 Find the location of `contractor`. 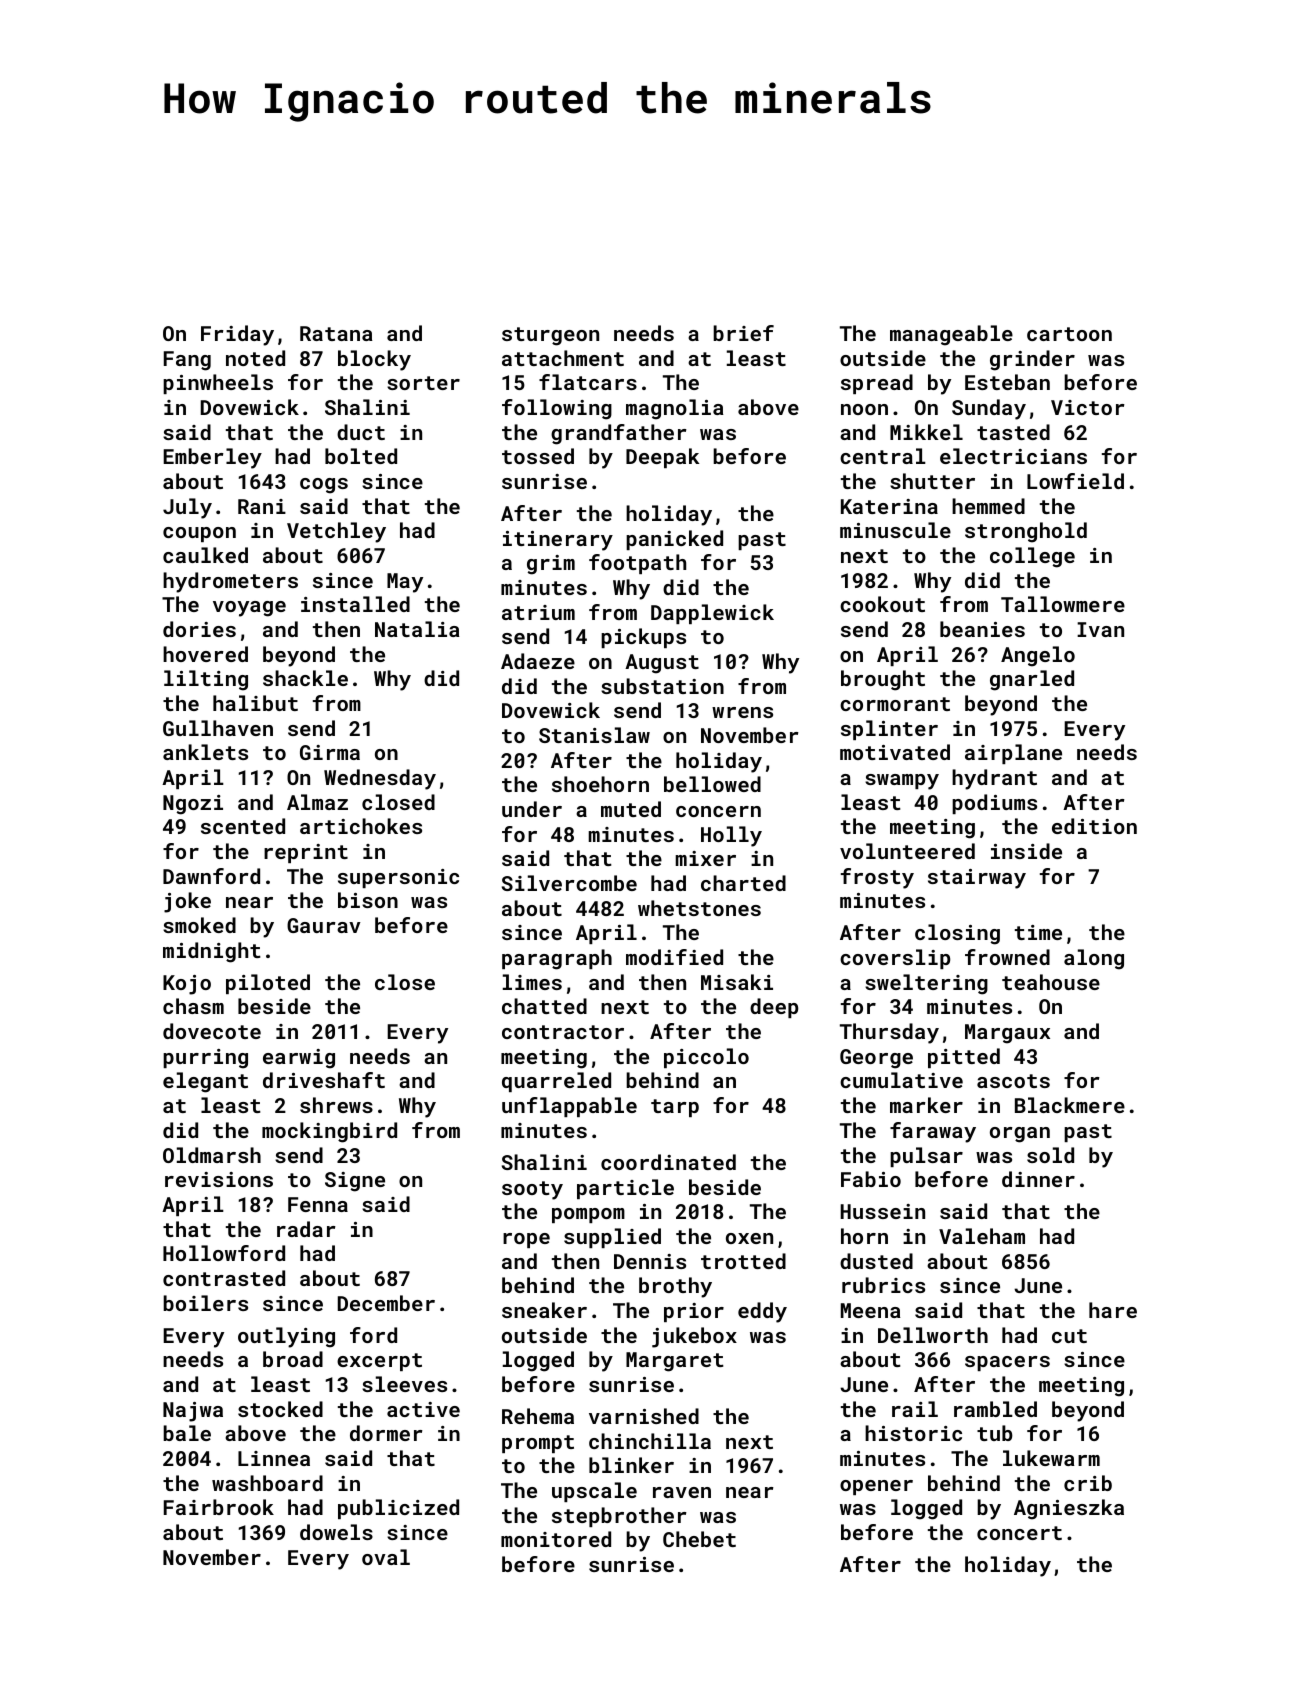

contractor is located at coordinates (563, 1032).
